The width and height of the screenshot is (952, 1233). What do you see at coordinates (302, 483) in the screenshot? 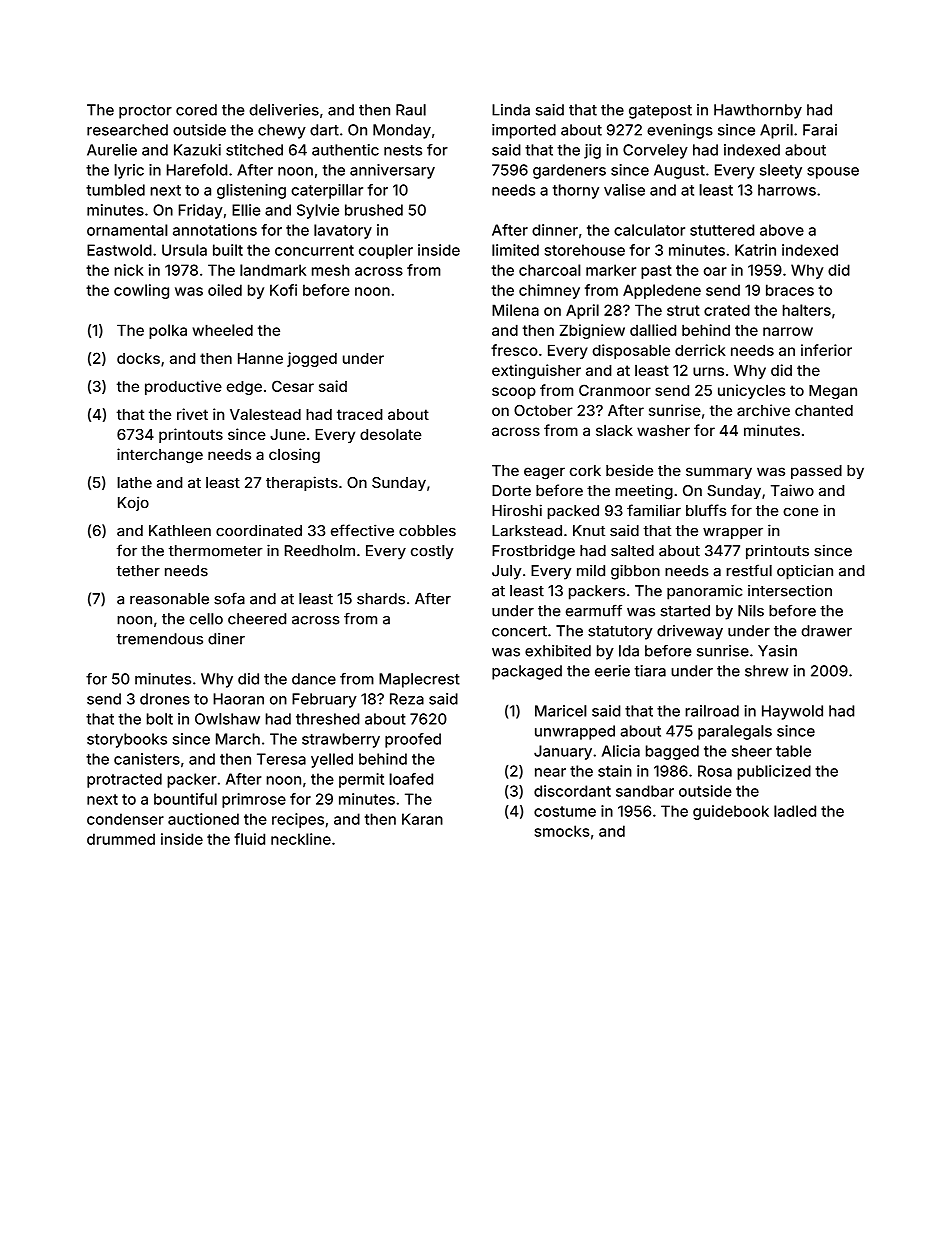
I see `therapists` at bounding box center [302, 483].
